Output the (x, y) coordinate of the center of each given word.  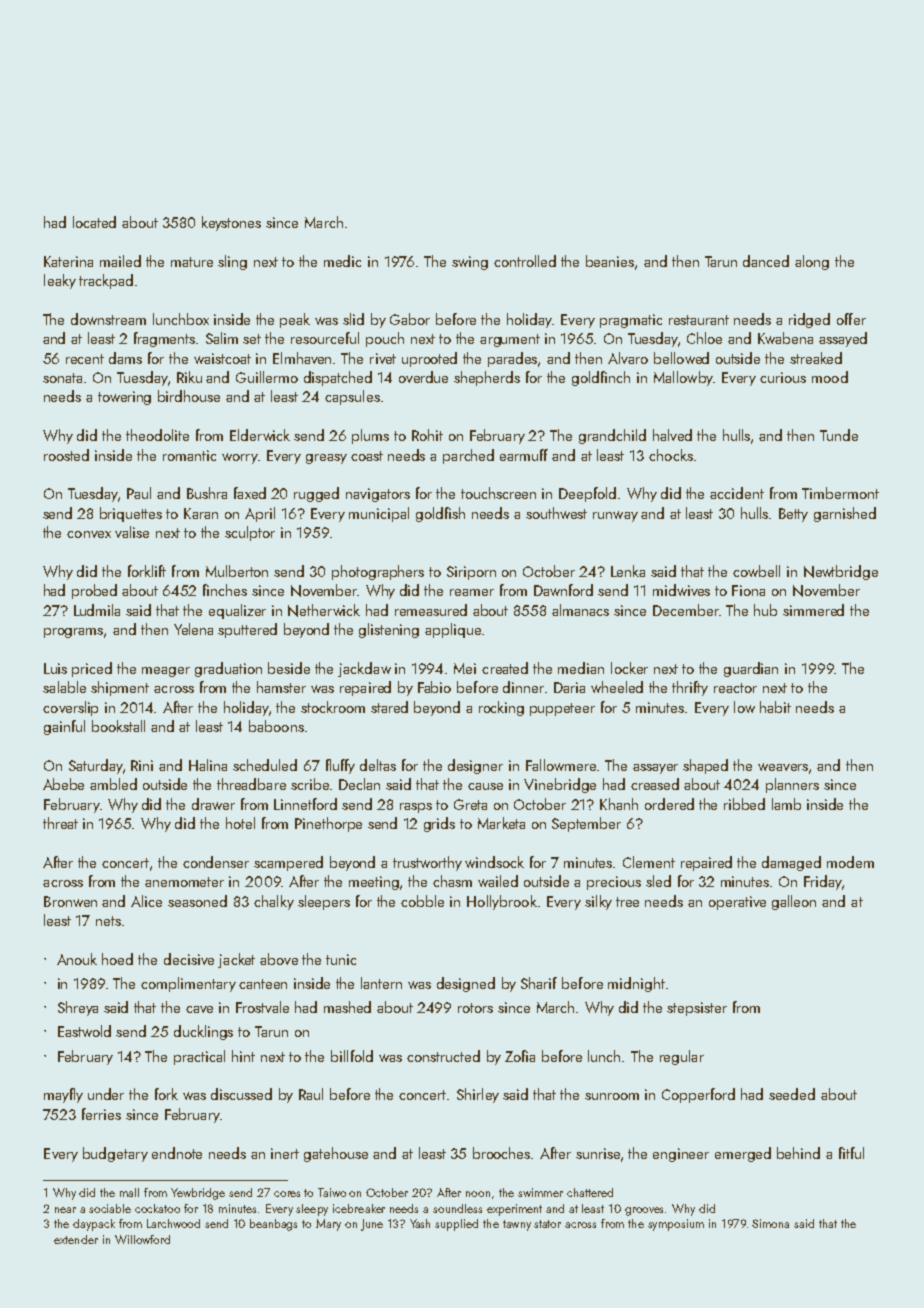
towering (124, 398)
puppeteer (562, 709)
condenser (216, 862)
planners (792, 785)
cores (287, 1194)
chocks (671, 455)
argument (510, 340)
